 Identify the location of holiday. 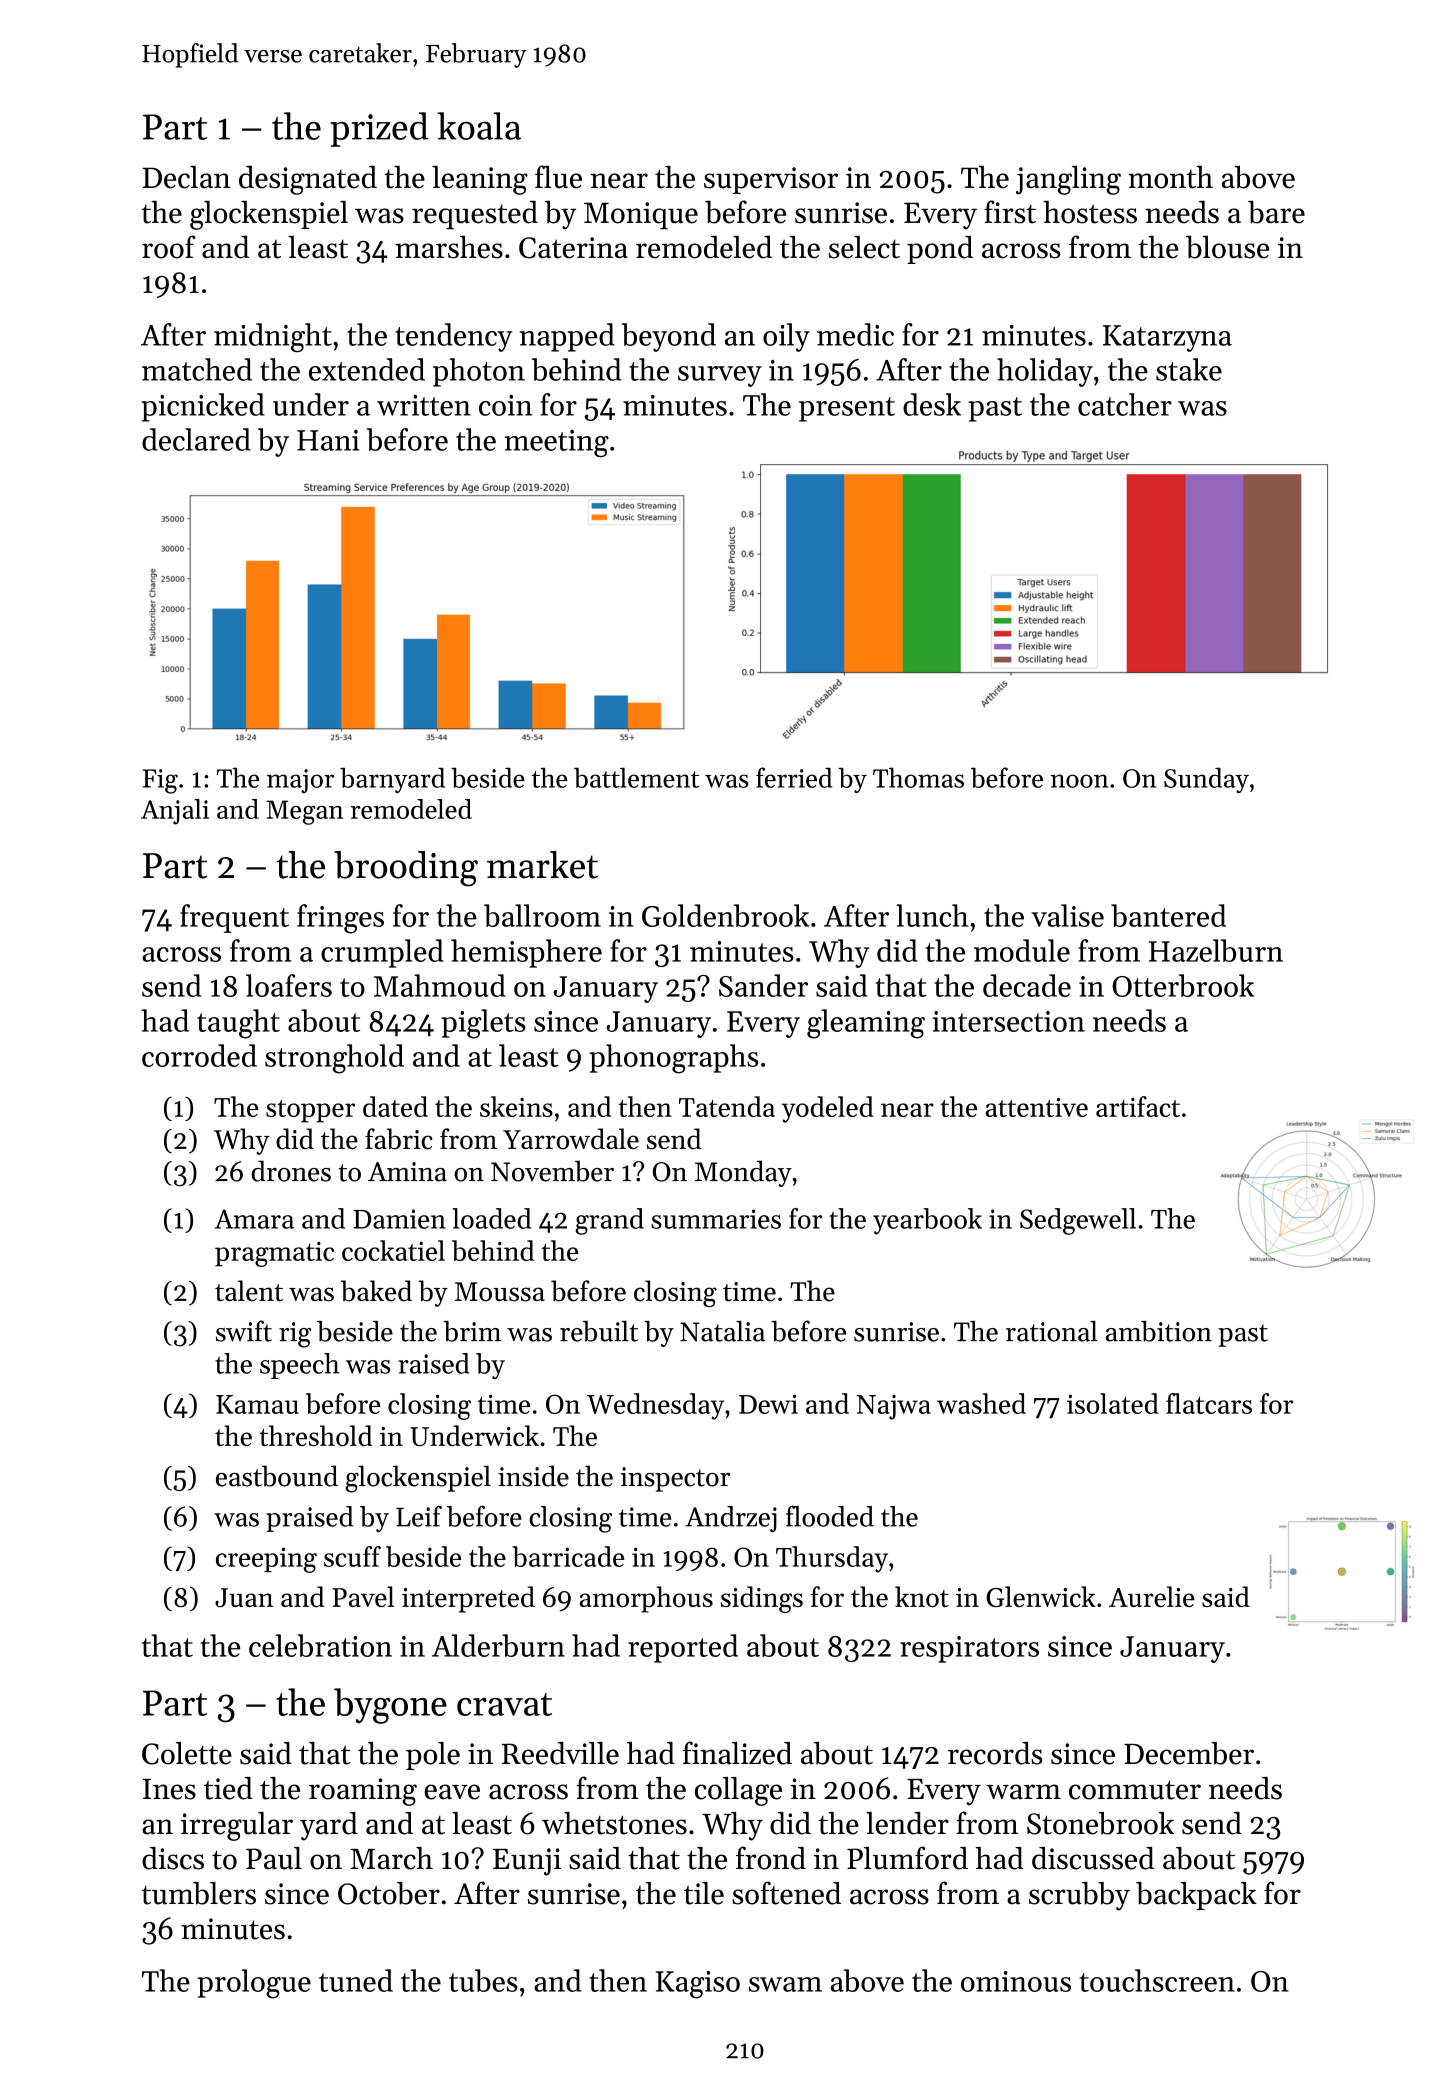
(1045, 372).
